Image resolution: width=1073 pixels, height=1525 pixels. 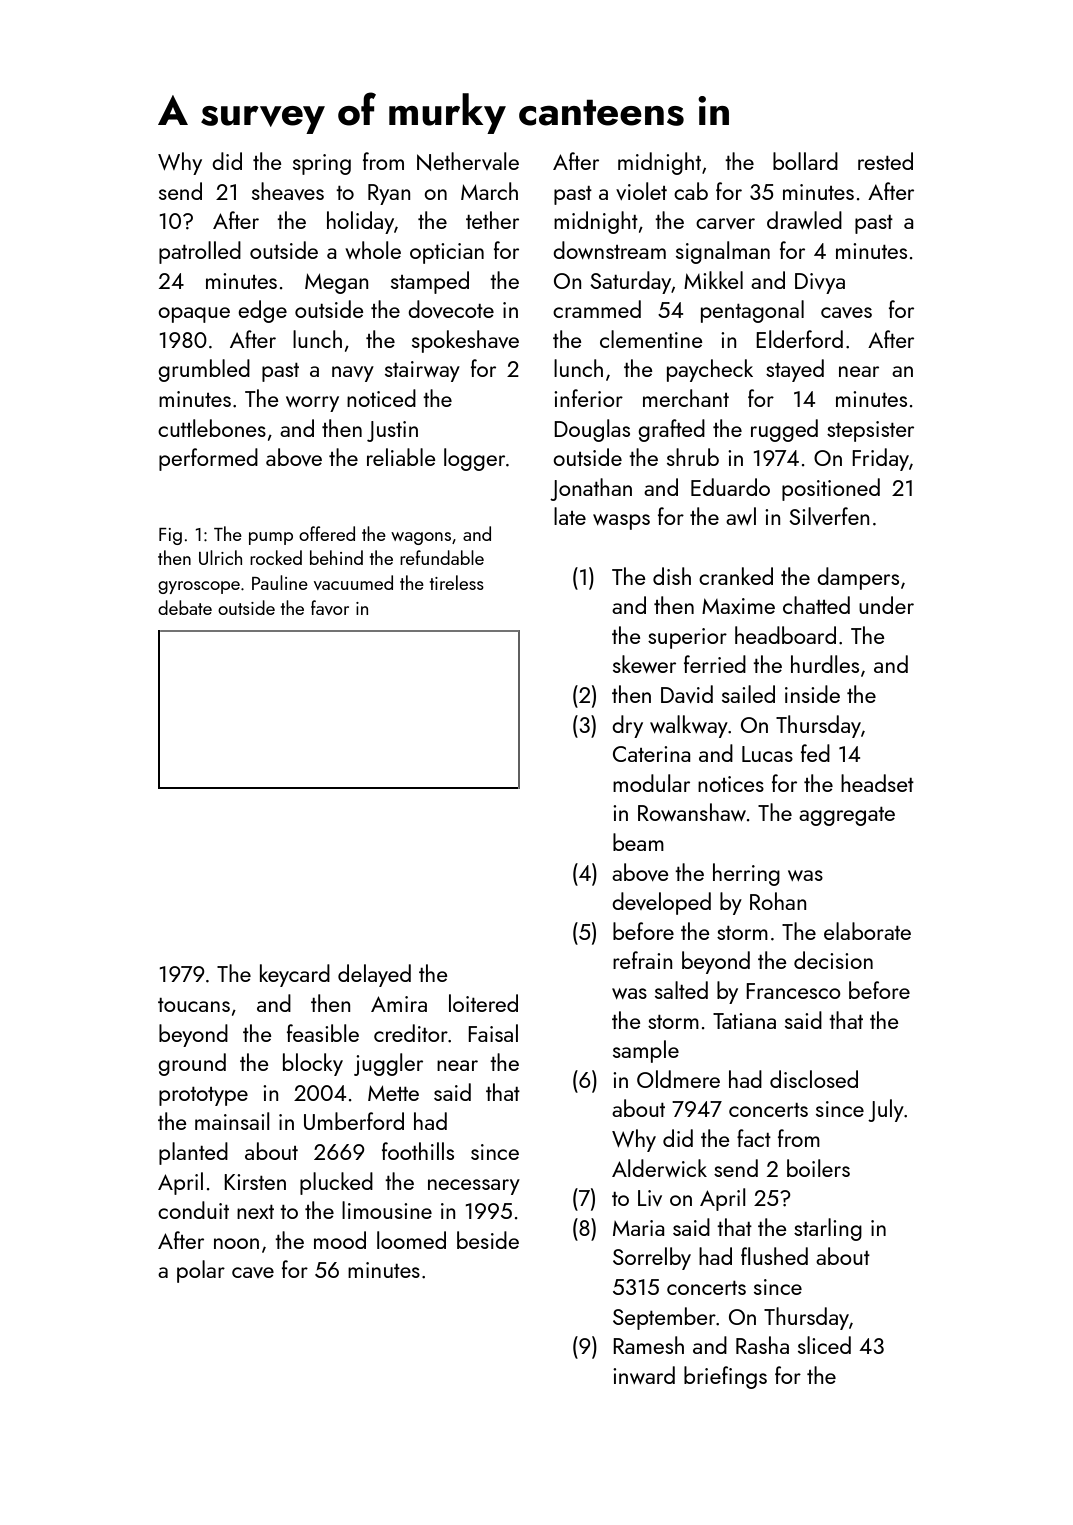 What do you see at coordinates (201, 1271) in the screenshot?
I see `polar` at bounding box center [201, 1271].
